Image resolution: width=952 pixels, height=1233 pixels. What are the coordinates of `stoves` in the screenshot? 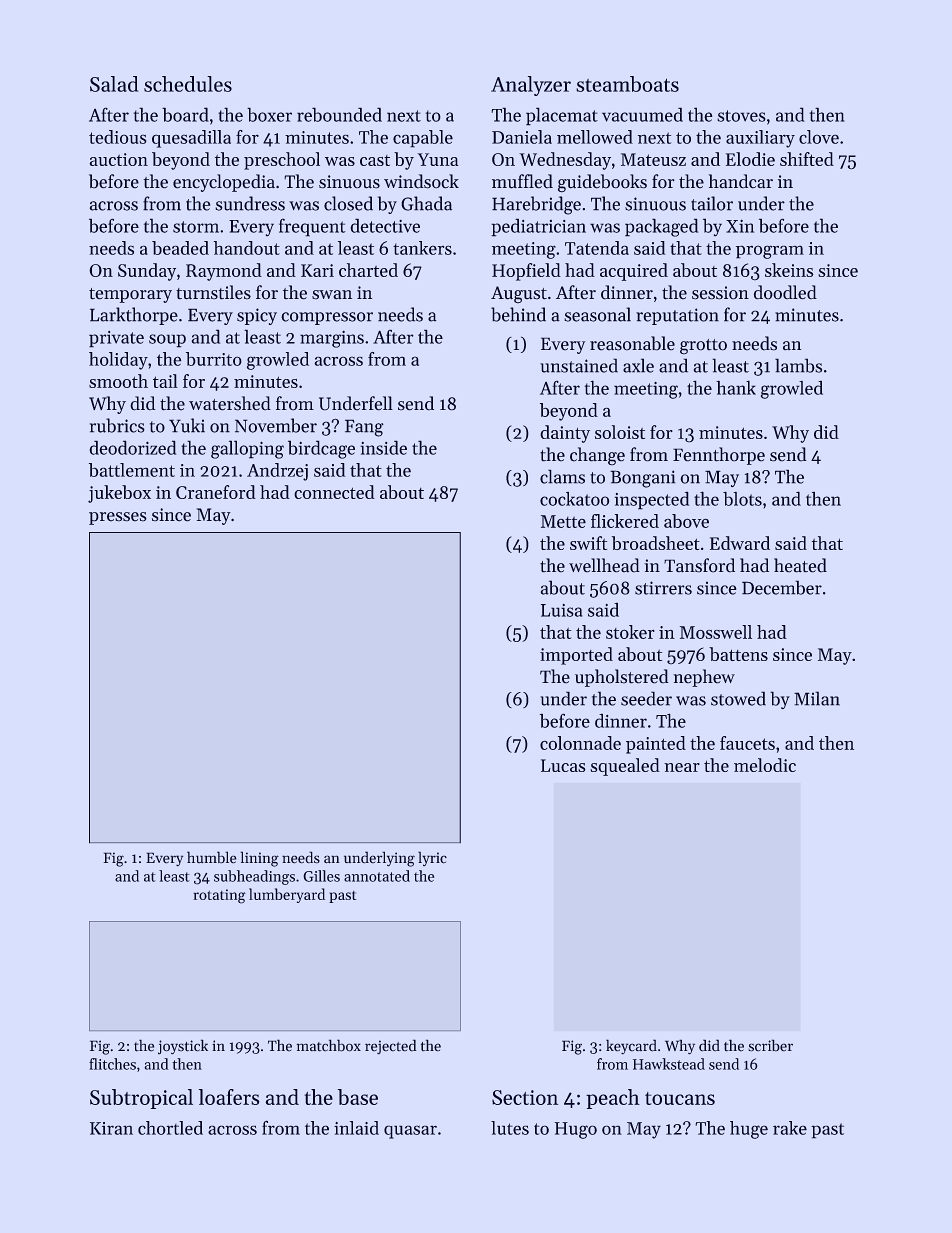 It's located at (741, 116).
